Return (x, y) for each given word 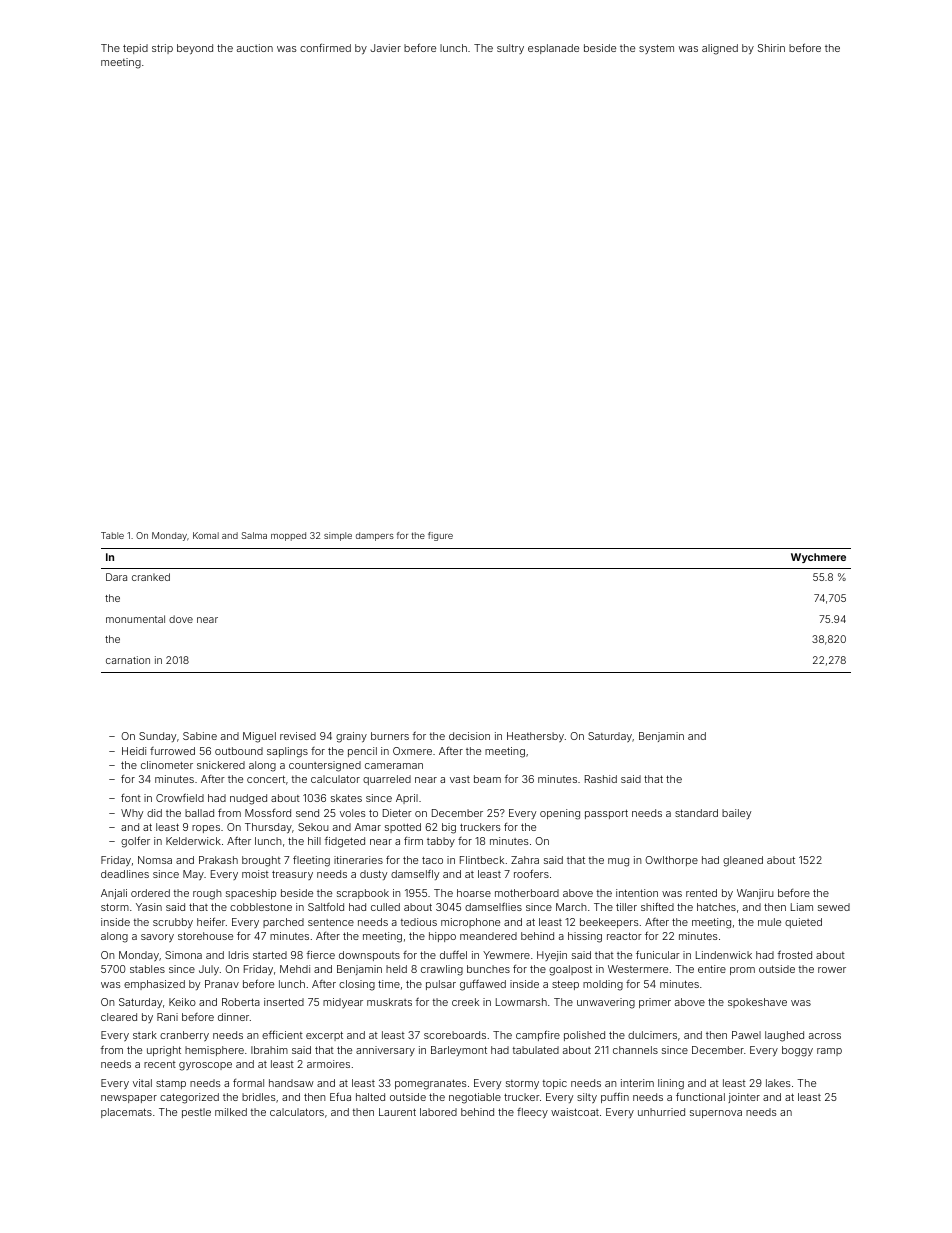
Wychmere (818, 558)
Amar (367, 827)
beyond (195, 49)
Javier (385, 48)
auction (255, 48)
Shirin (771, 48)
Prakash (218, 860)
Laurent (397, 1112)
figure (440, 536)
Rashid (601, 779)
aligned (720, 49)
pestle (196, 1113)
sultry (510, 49)
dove (181, 619)
